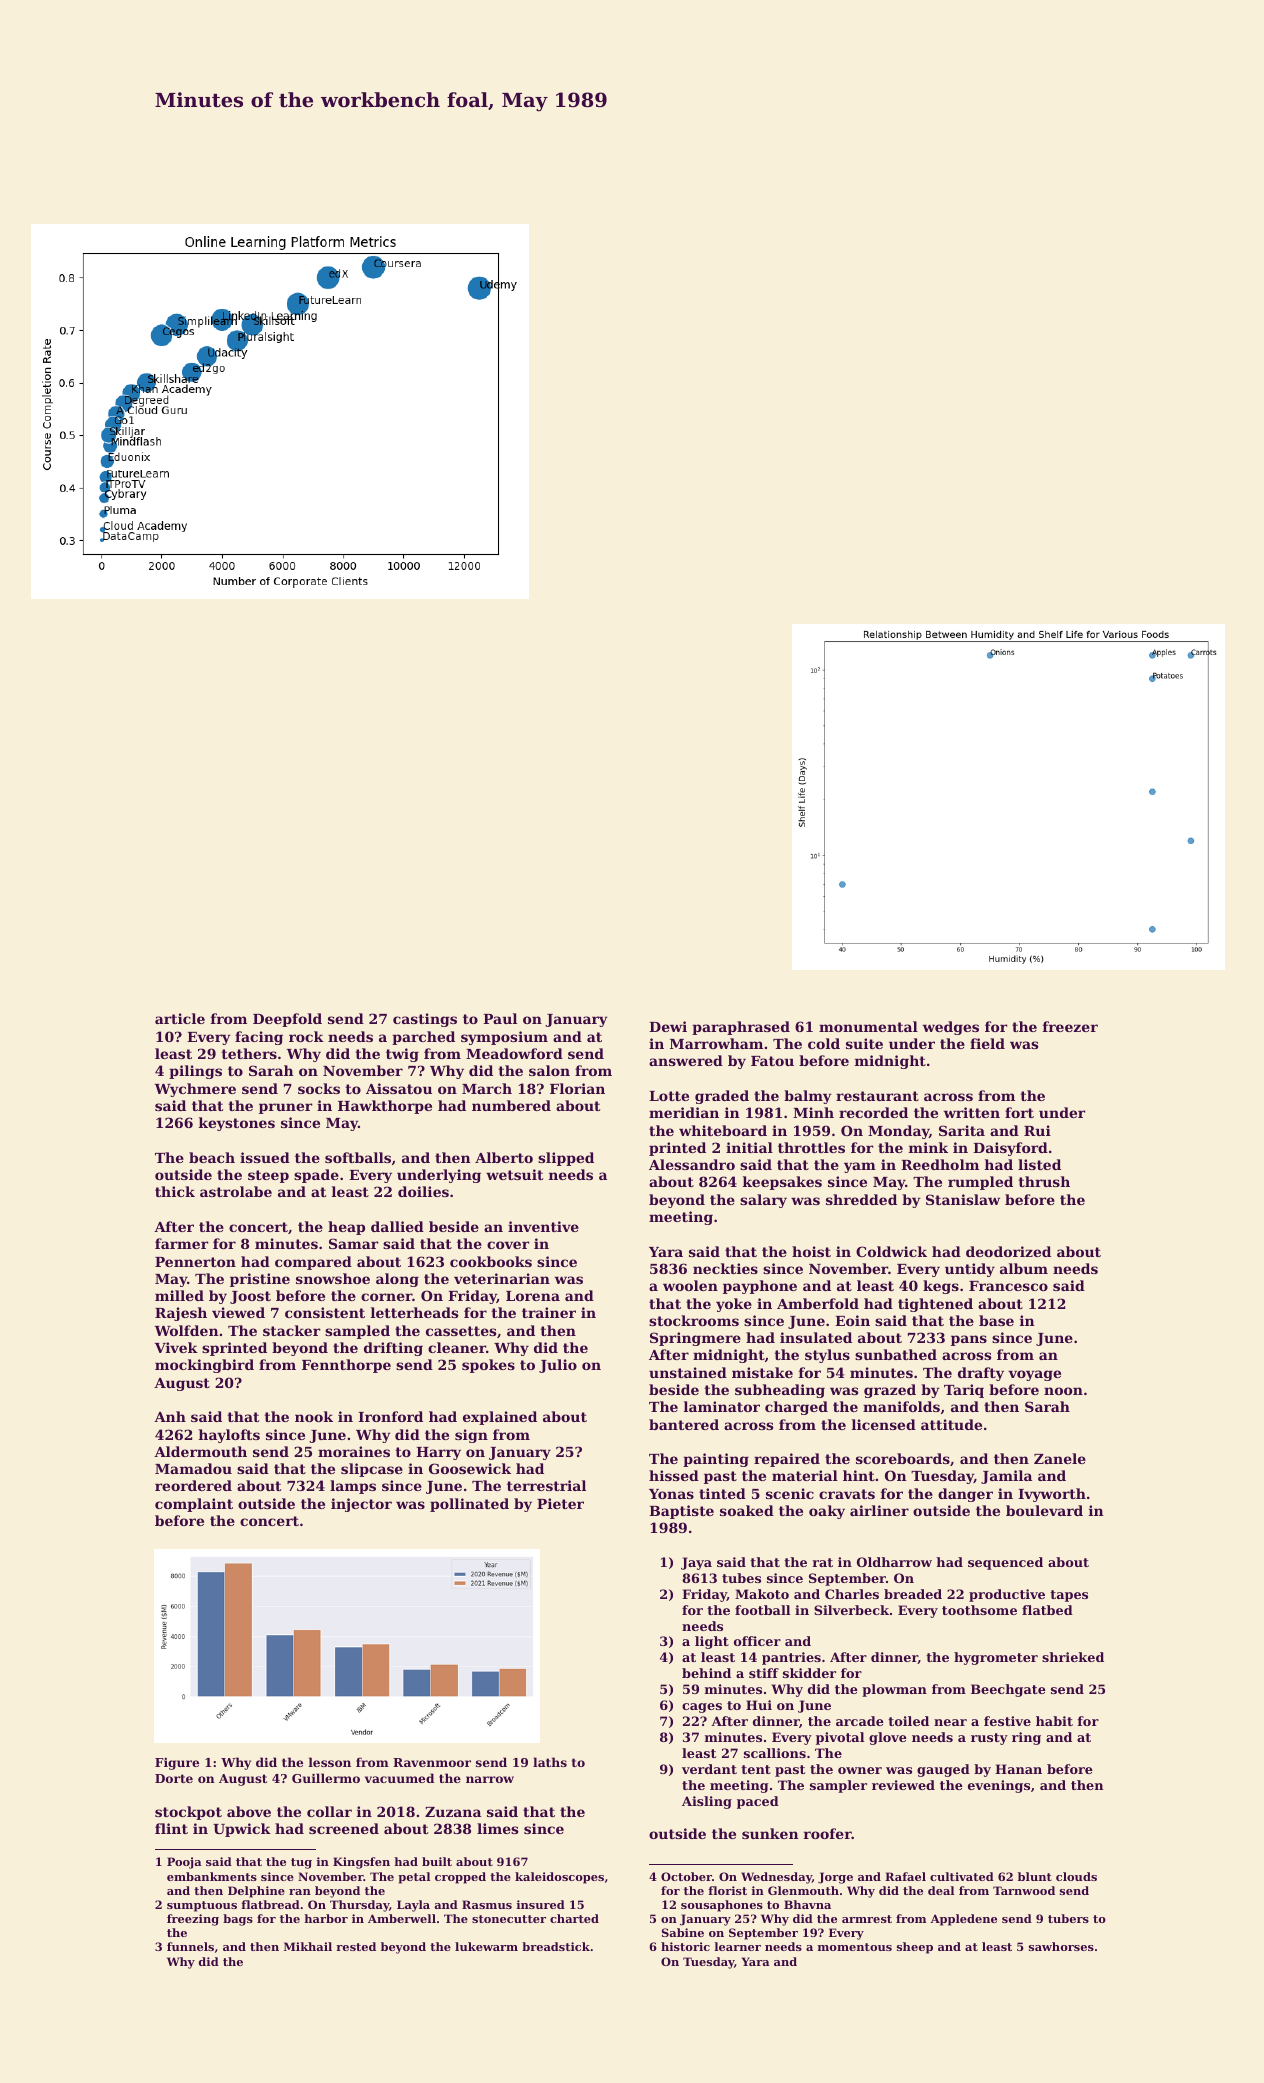  I want to click on complaint, so click(194, 1505).
